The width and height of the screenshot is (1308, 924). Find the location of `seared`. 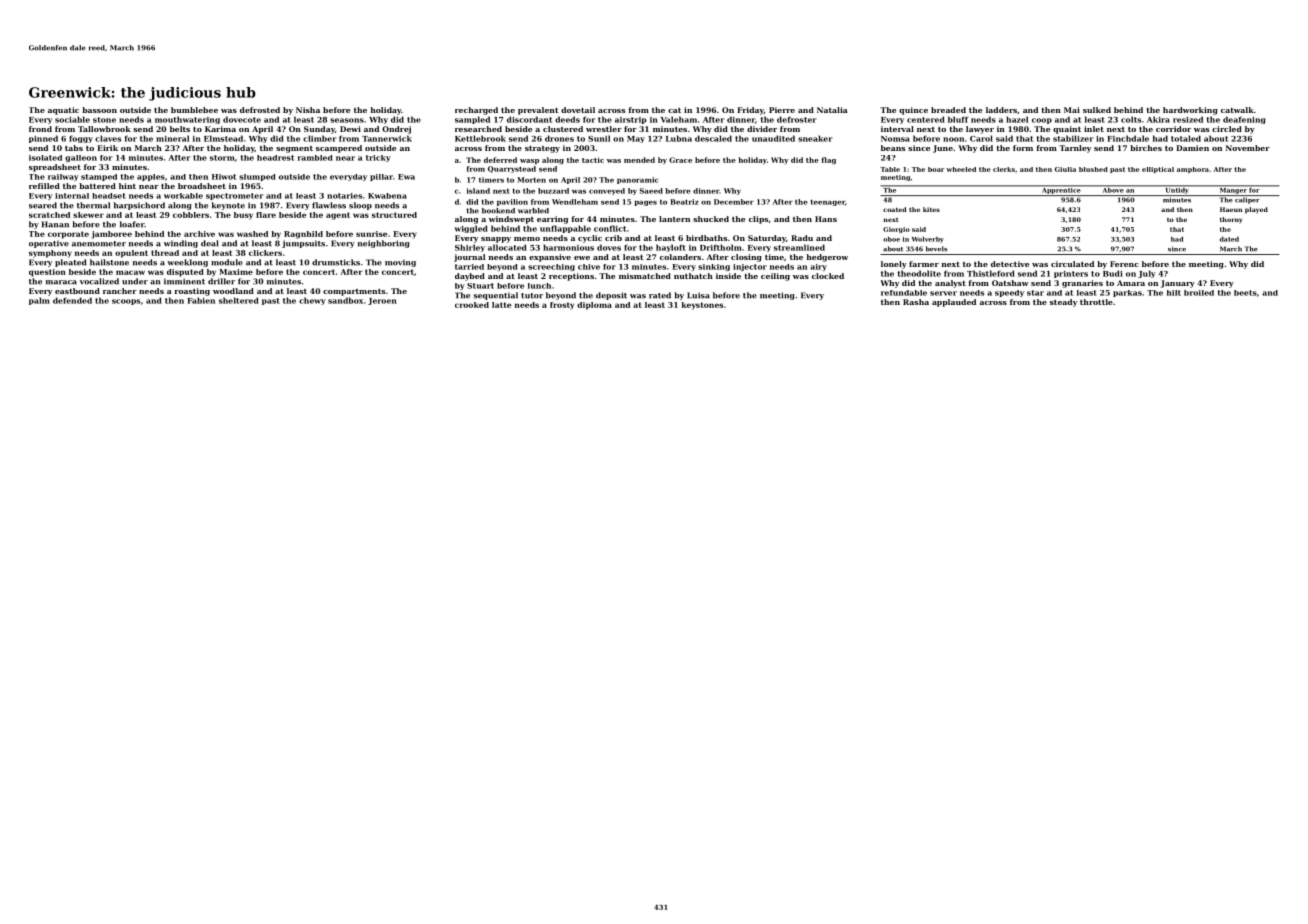

seared is located at coordinates (43, 205).
